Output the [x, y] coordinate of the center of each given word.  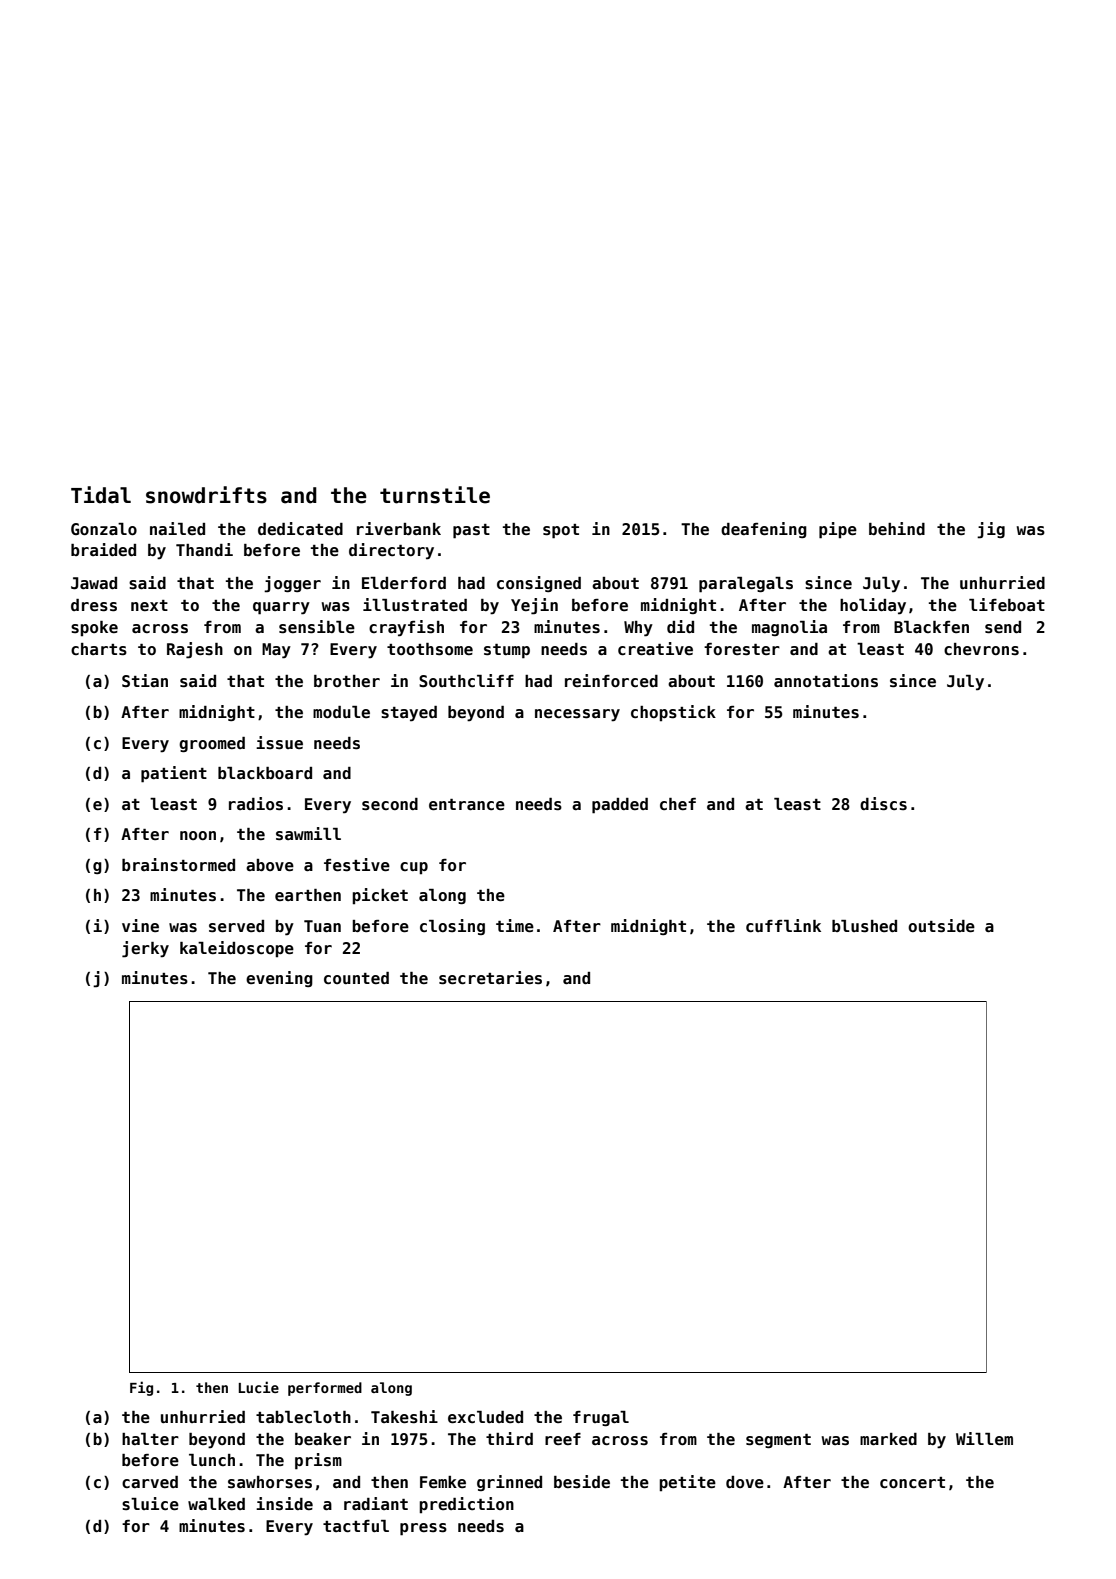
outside [941, 926]
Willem [984, 1439]
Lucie [259, 1387]
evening [279, 979]
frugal [601, 1418]
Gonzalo [104, 529]
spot [561, 531]
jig [991, 530]
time [515, 926]
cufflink [783, 926]
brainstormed [178, 865]
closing [452, 927]
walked [216, 1504]
